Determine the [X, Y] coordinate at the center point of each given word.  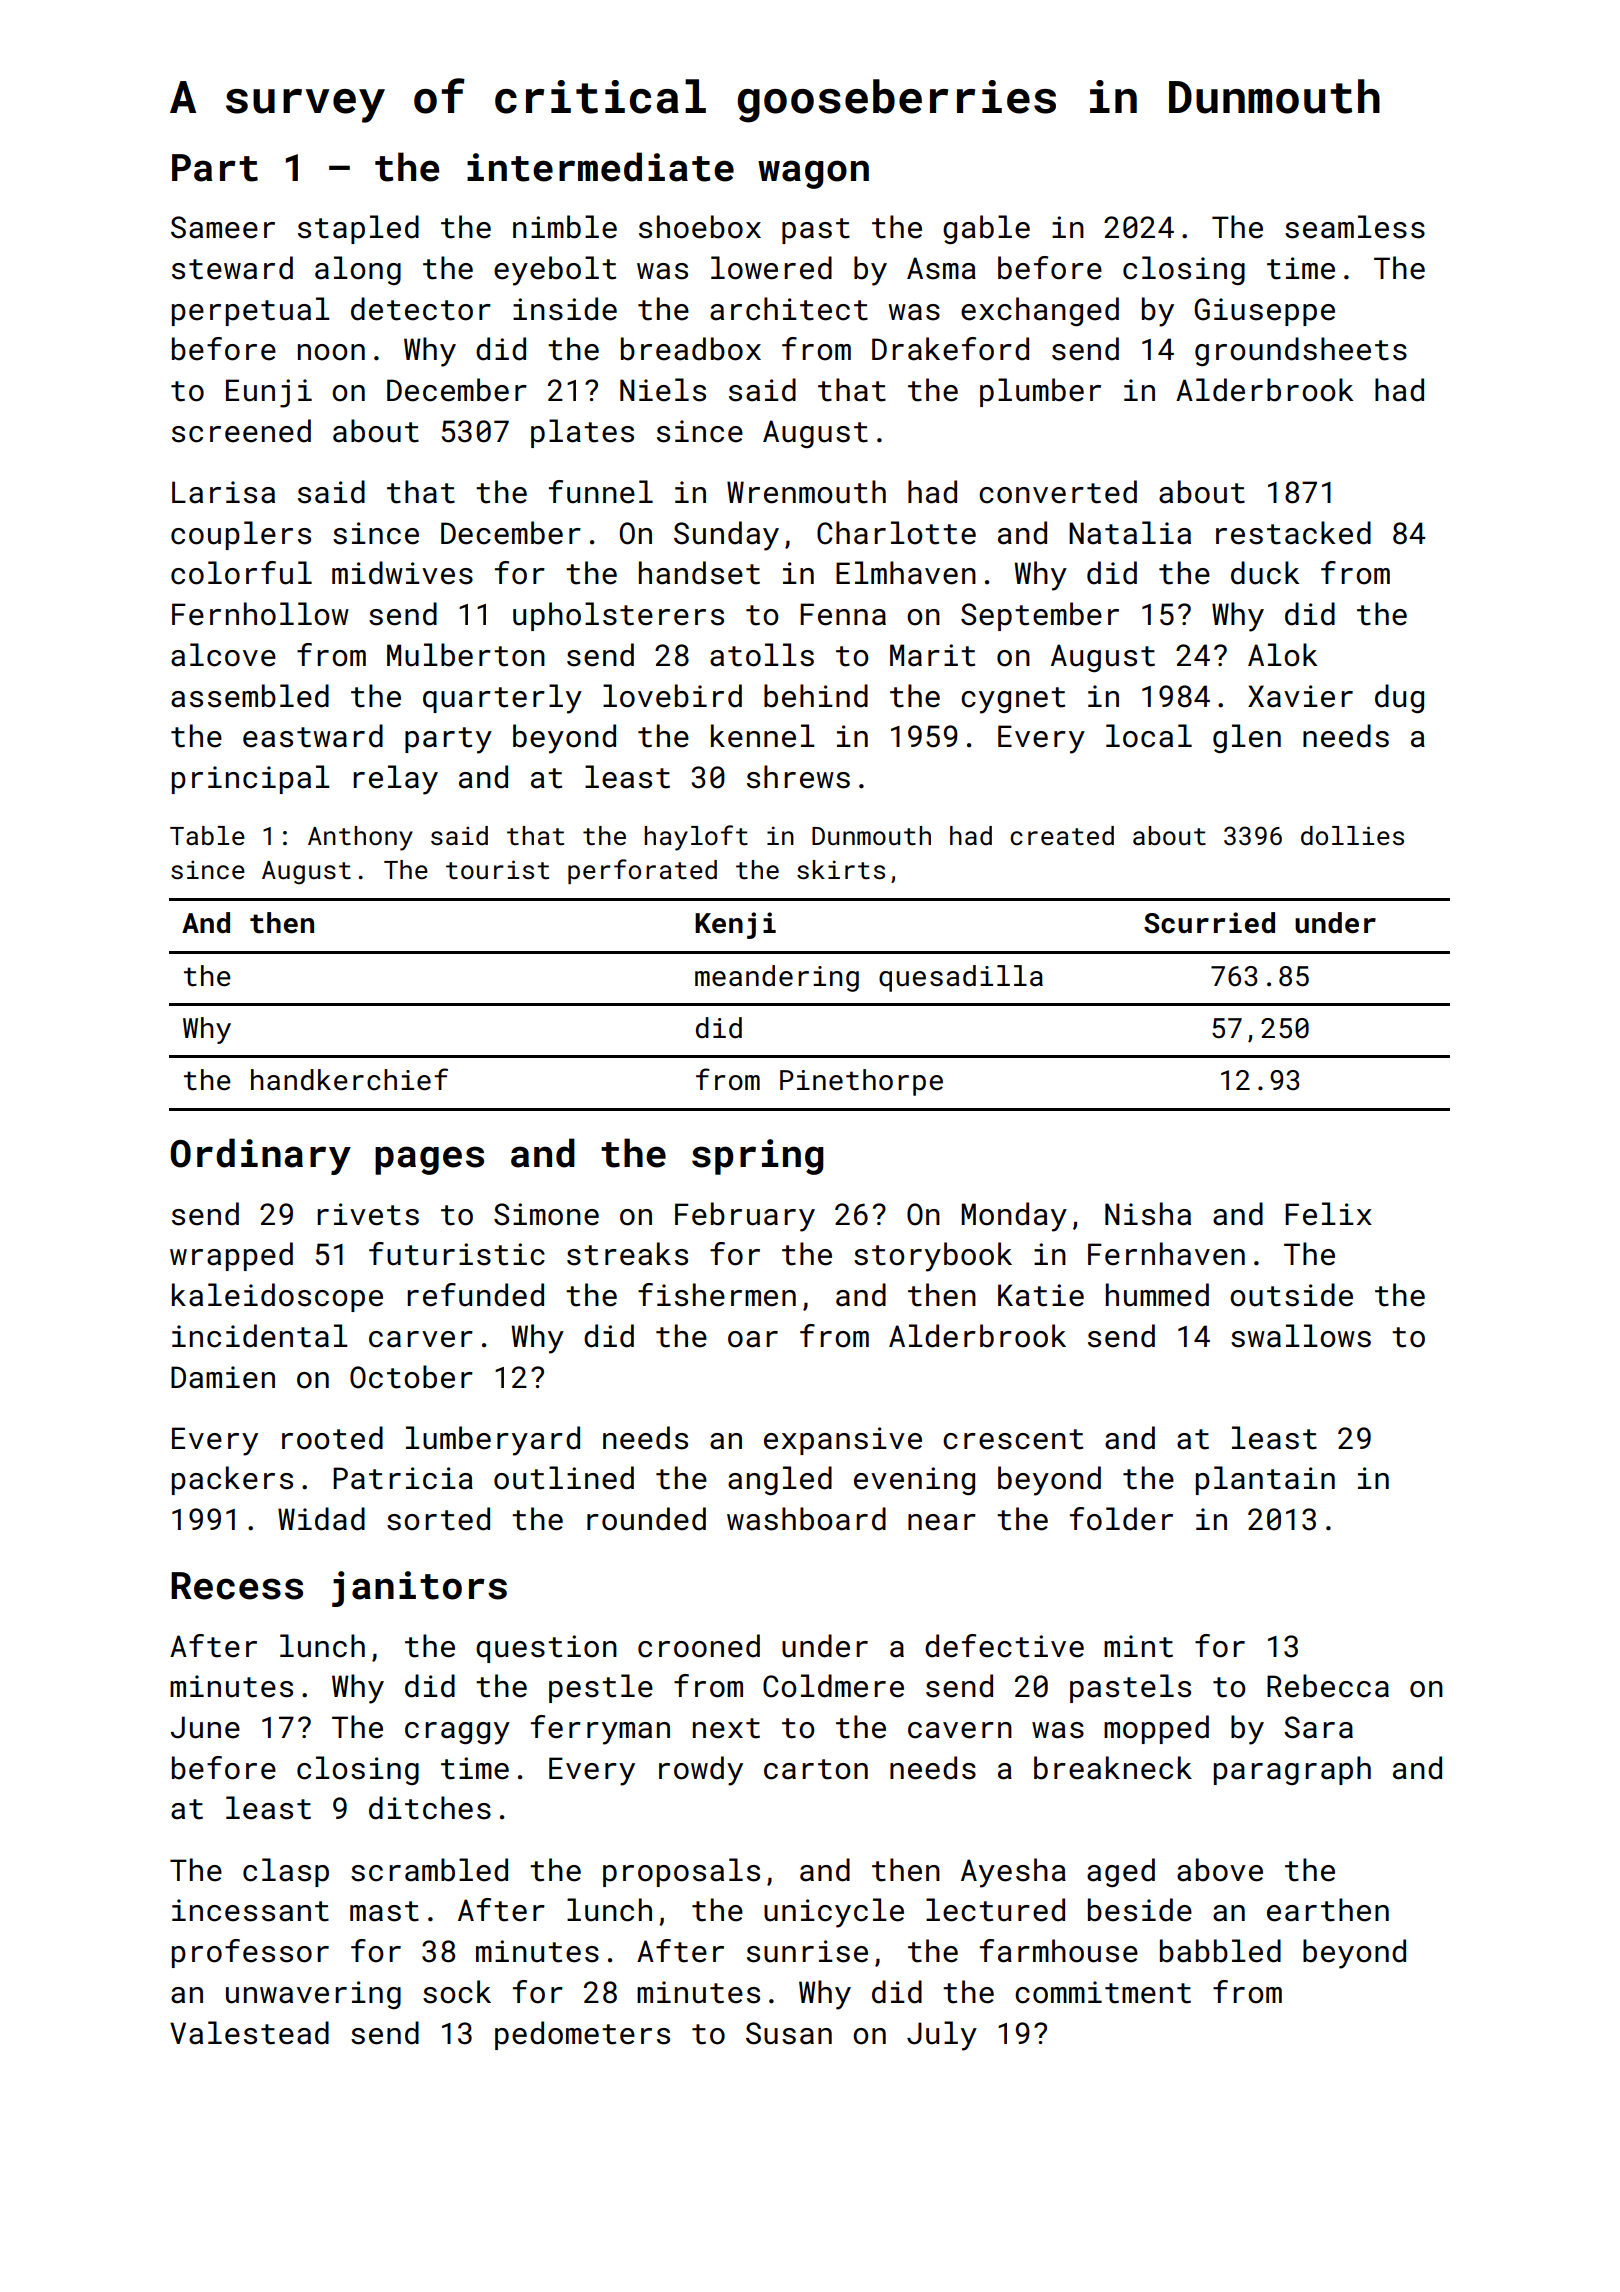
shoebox [700, 227]
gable [986, 229]
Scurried [1209, 923]
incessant [250, 1910]
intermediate [600, 167]
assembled [250, 696]
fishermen [717, 1295]
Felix [1328, 1214]
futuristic [457, 1254]
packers [232, 1480]
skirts [841, 870]
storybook [933, 1257]
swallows [1301, 1336]
